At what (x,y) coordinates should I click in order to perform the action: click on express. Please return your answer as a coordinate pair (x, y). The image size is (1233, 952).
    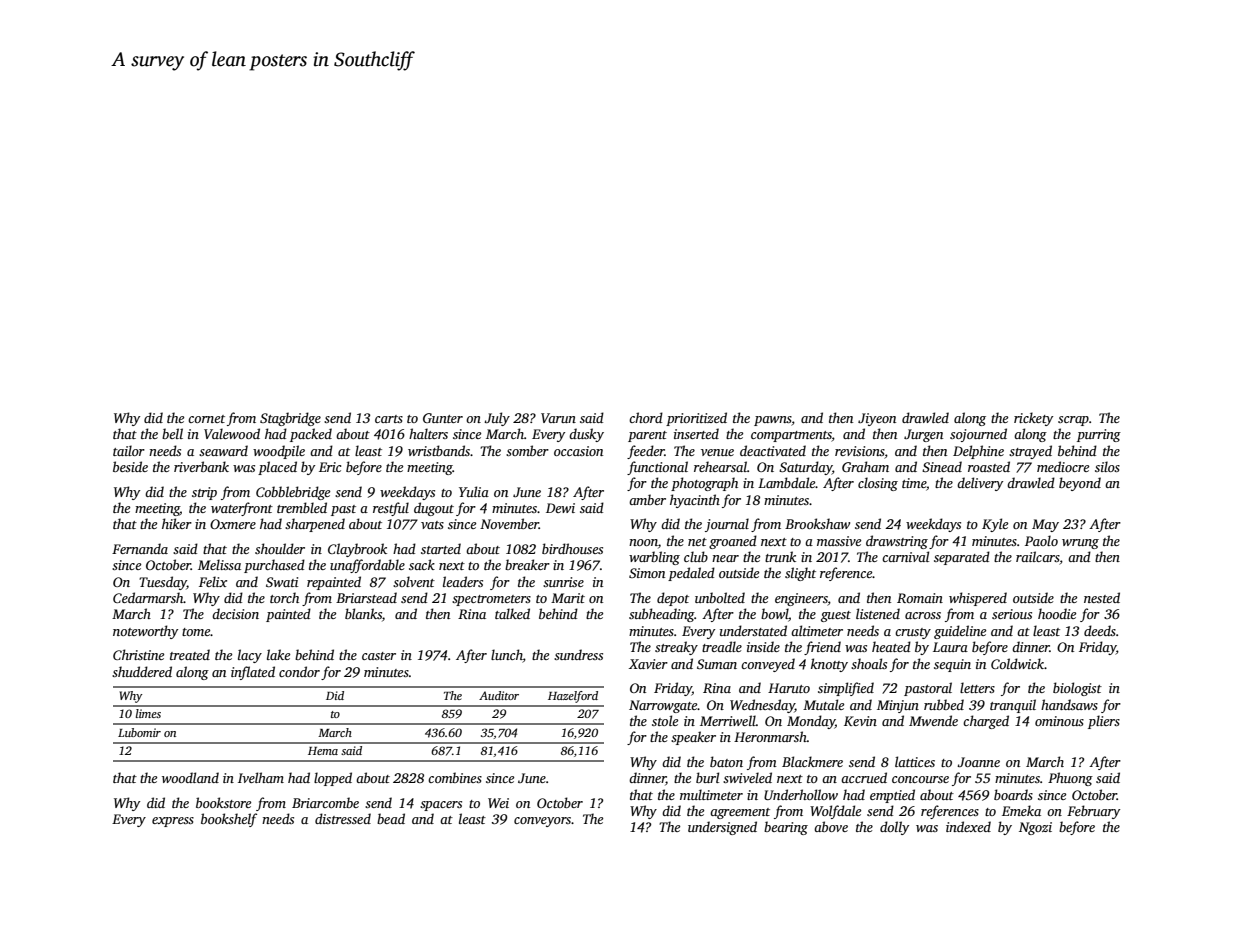
    Looking at the image, I should click on (173, 822).
